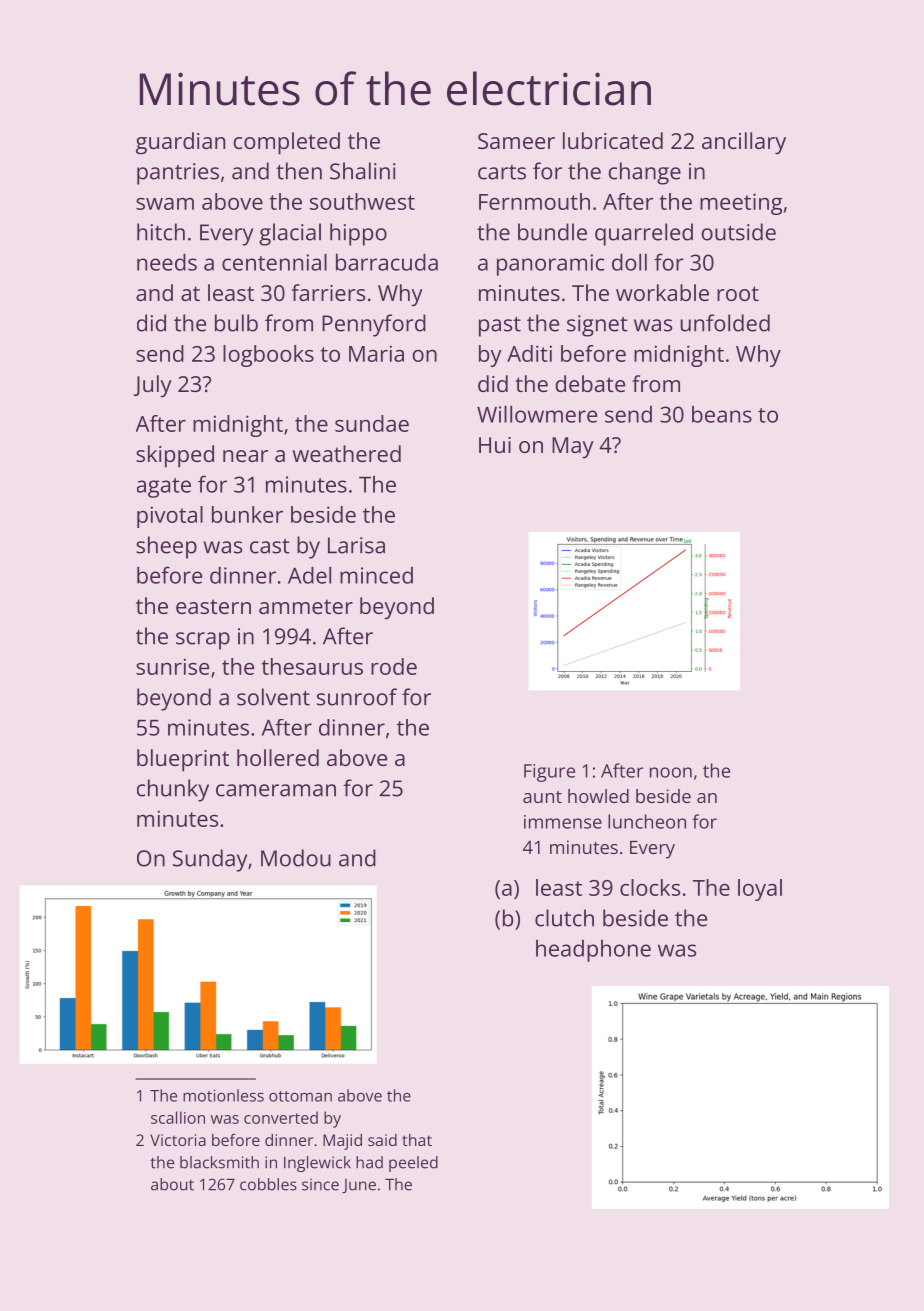  Describe the element at coordinates (172, 666) in the document. I see `sunrise` at that location.
